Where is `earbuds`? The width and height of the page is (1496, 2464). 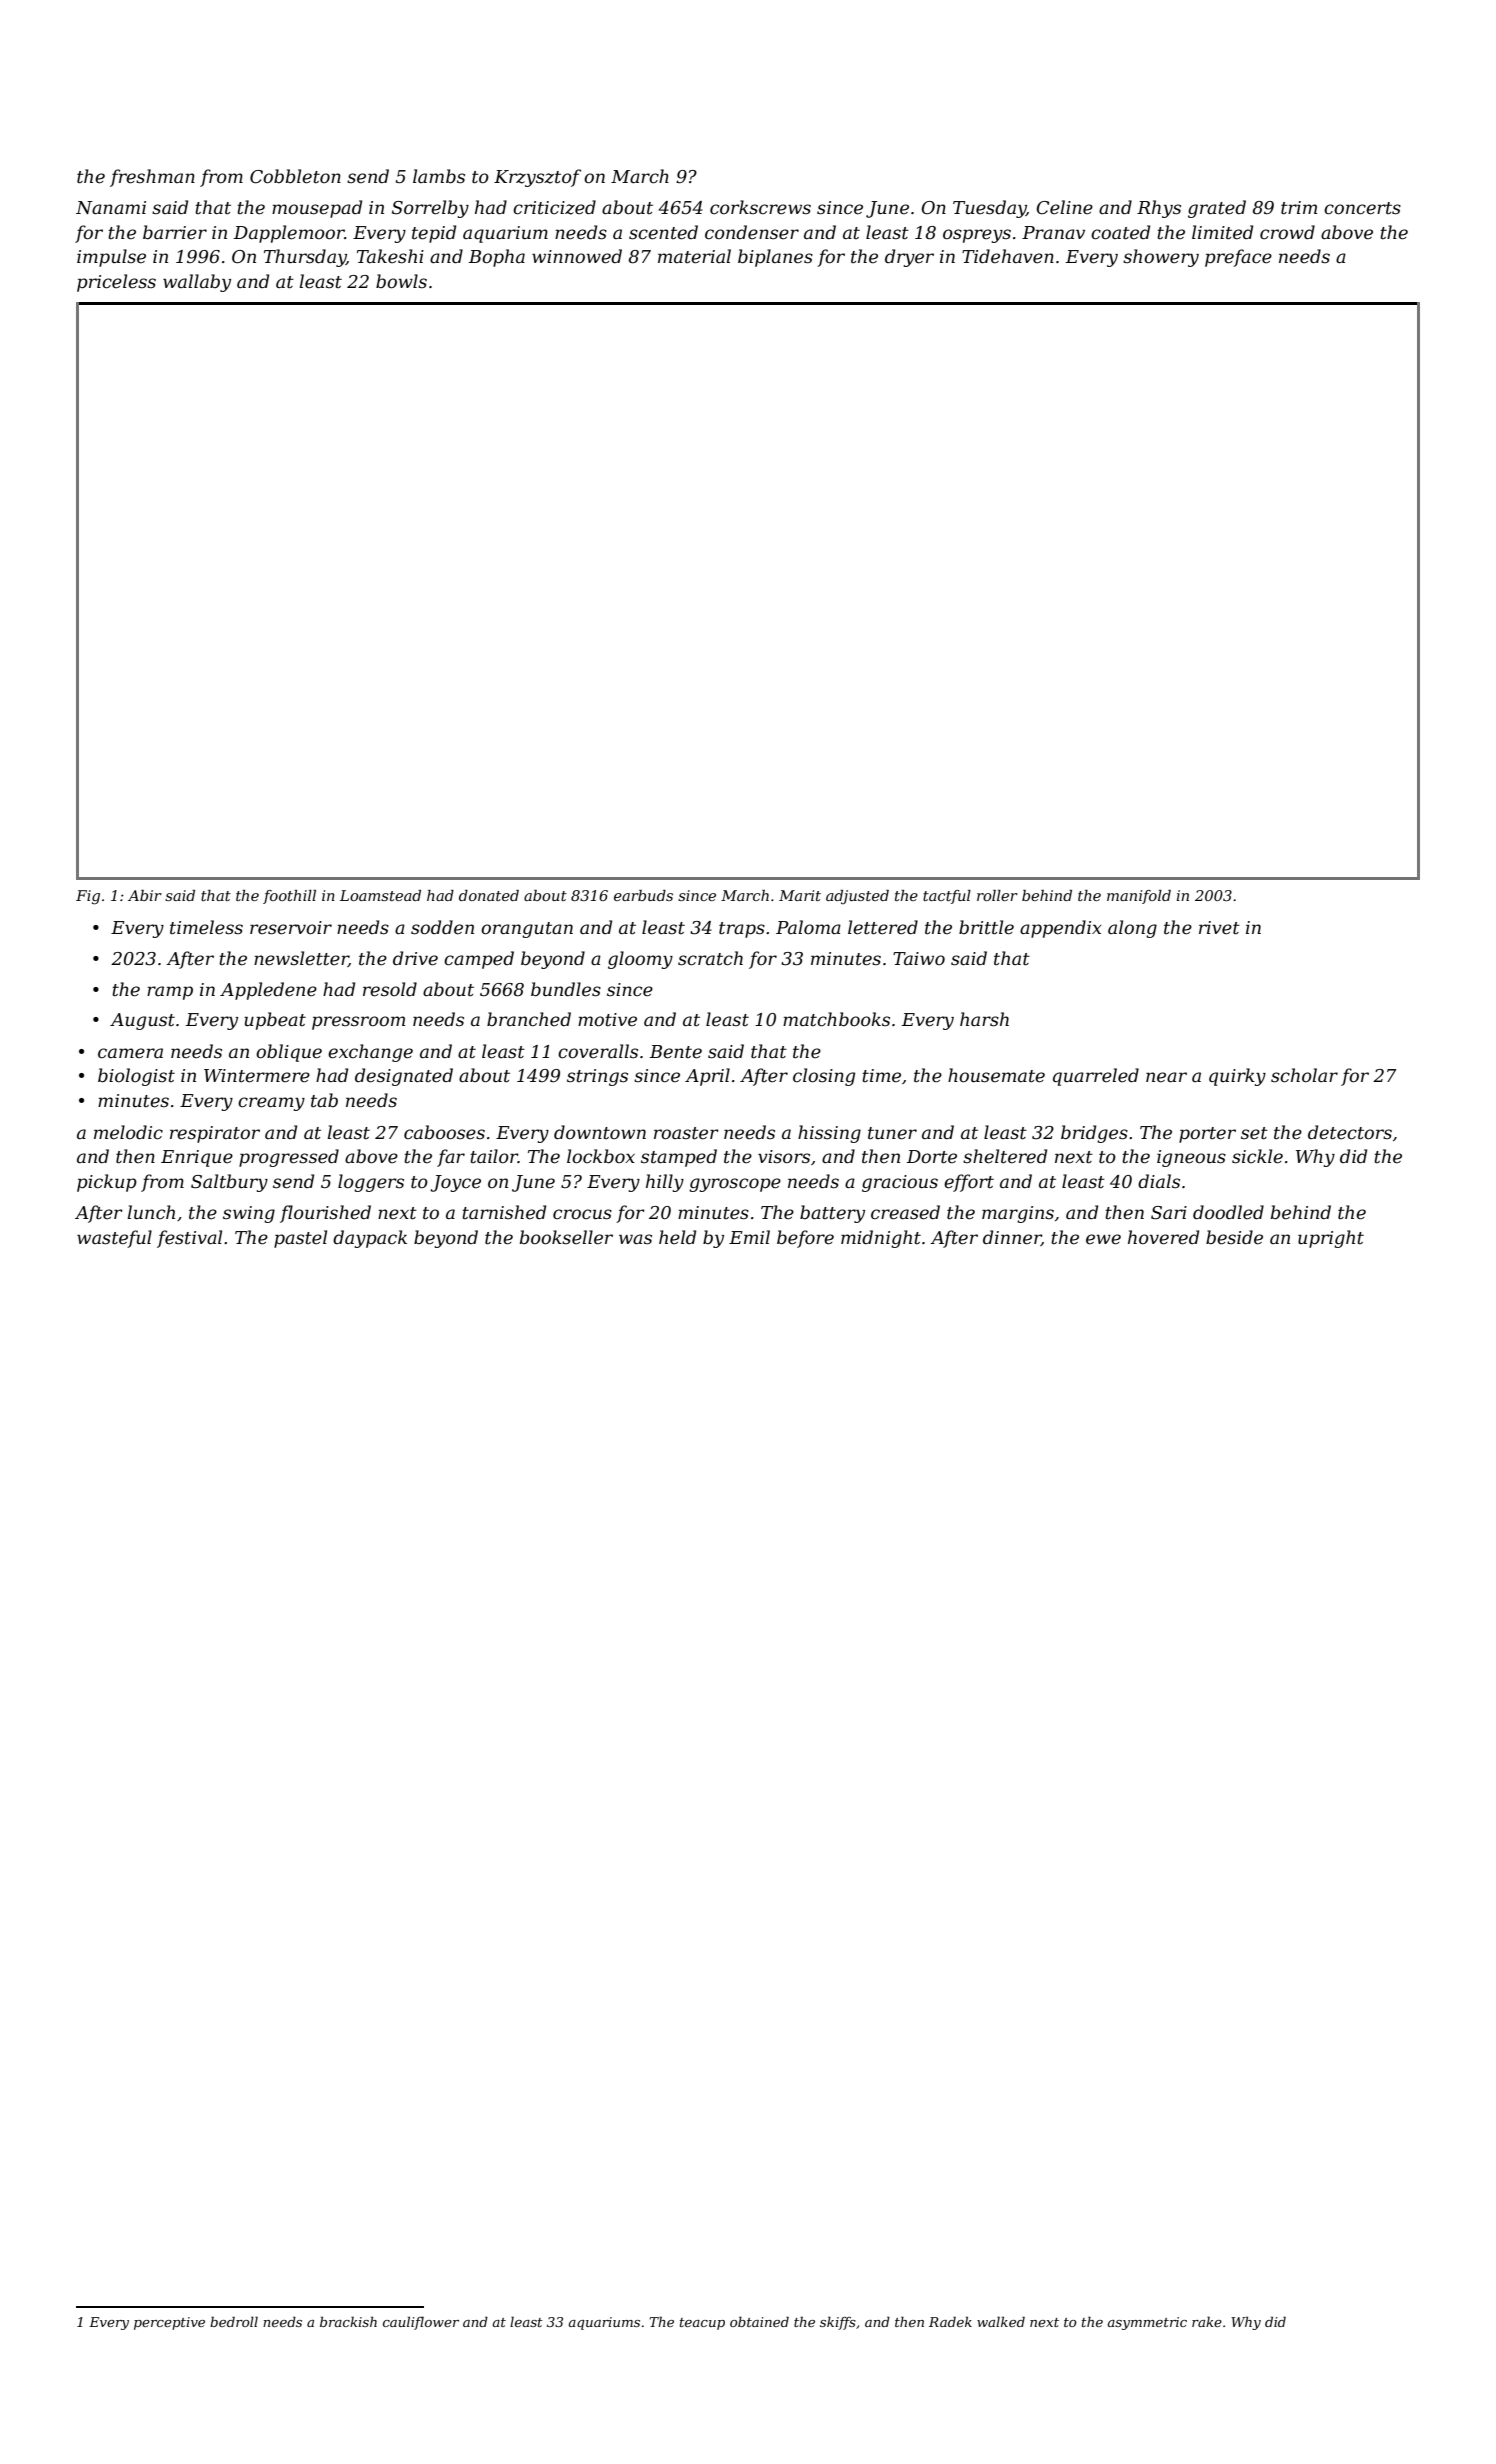
earbuds is located at coordinates (643, 895).
